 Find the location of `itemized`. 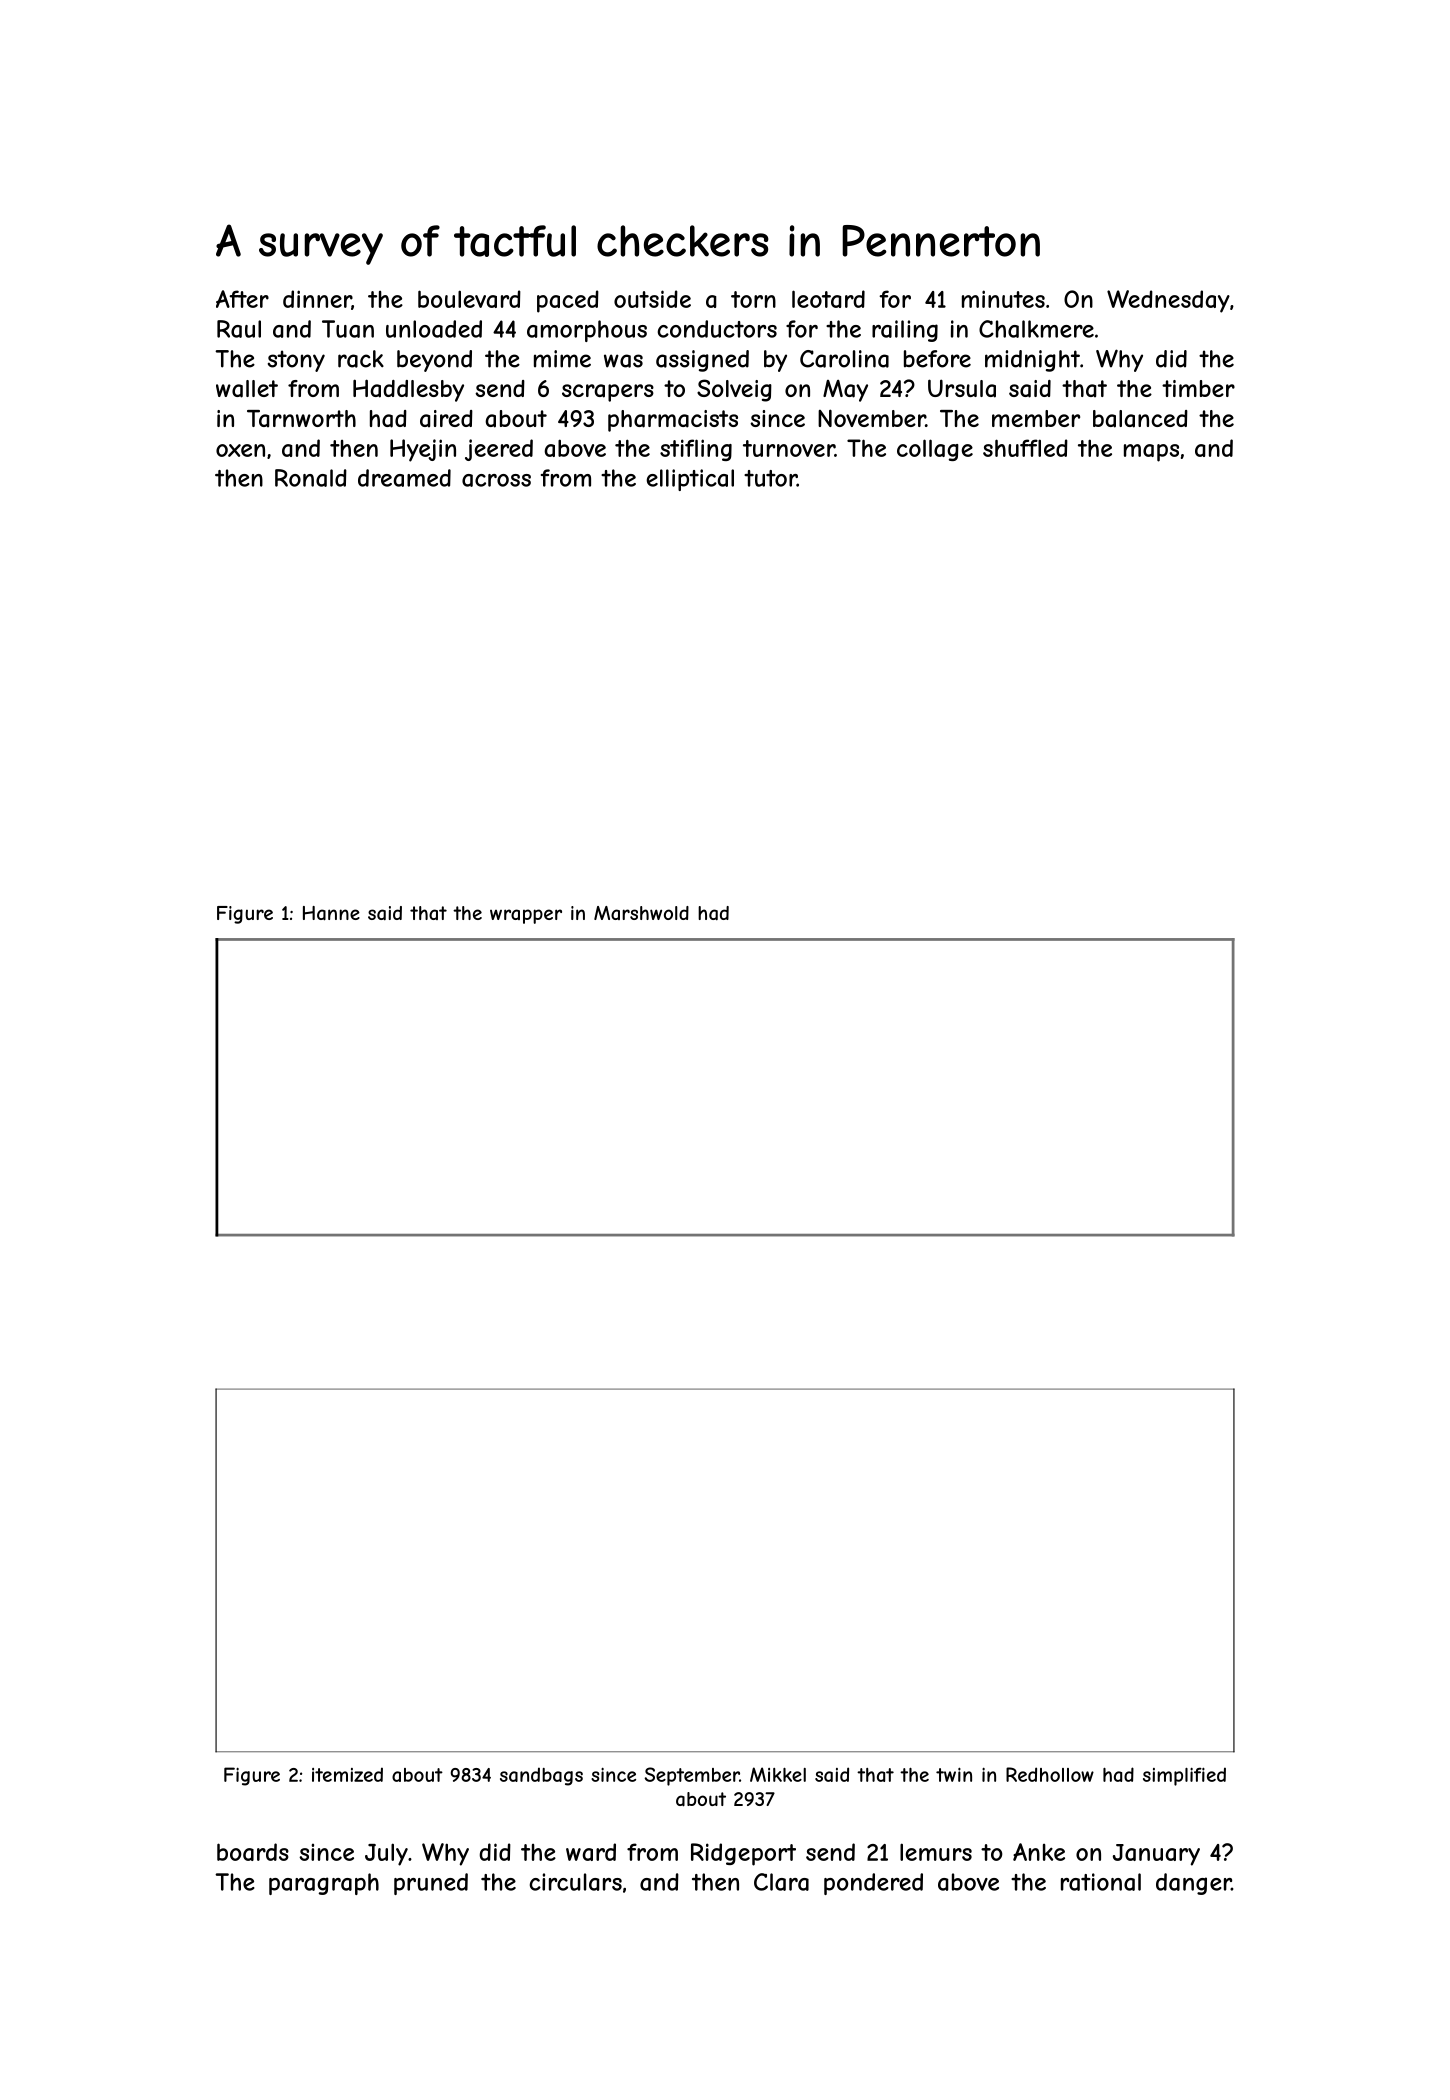

itemized is located at coordinates (347, 1774).
